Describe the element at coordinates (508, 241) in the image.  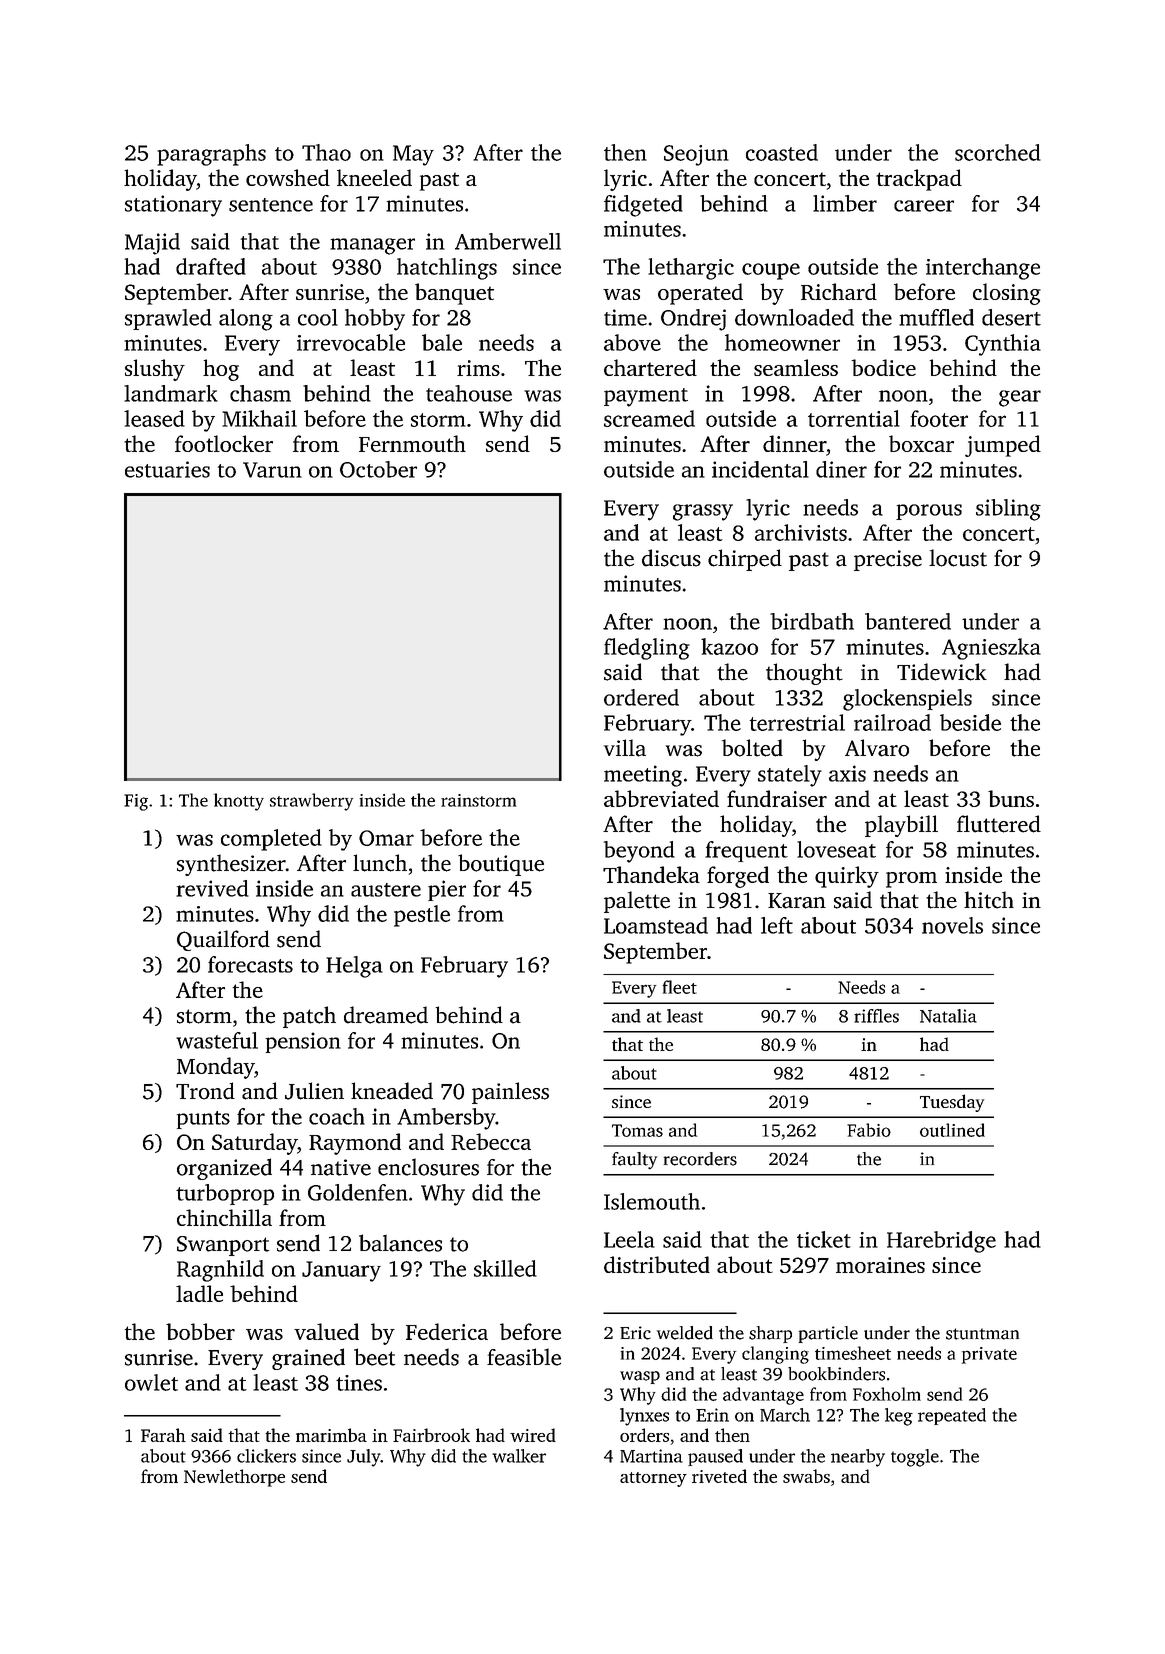
I see `Amberwell` at that location.
